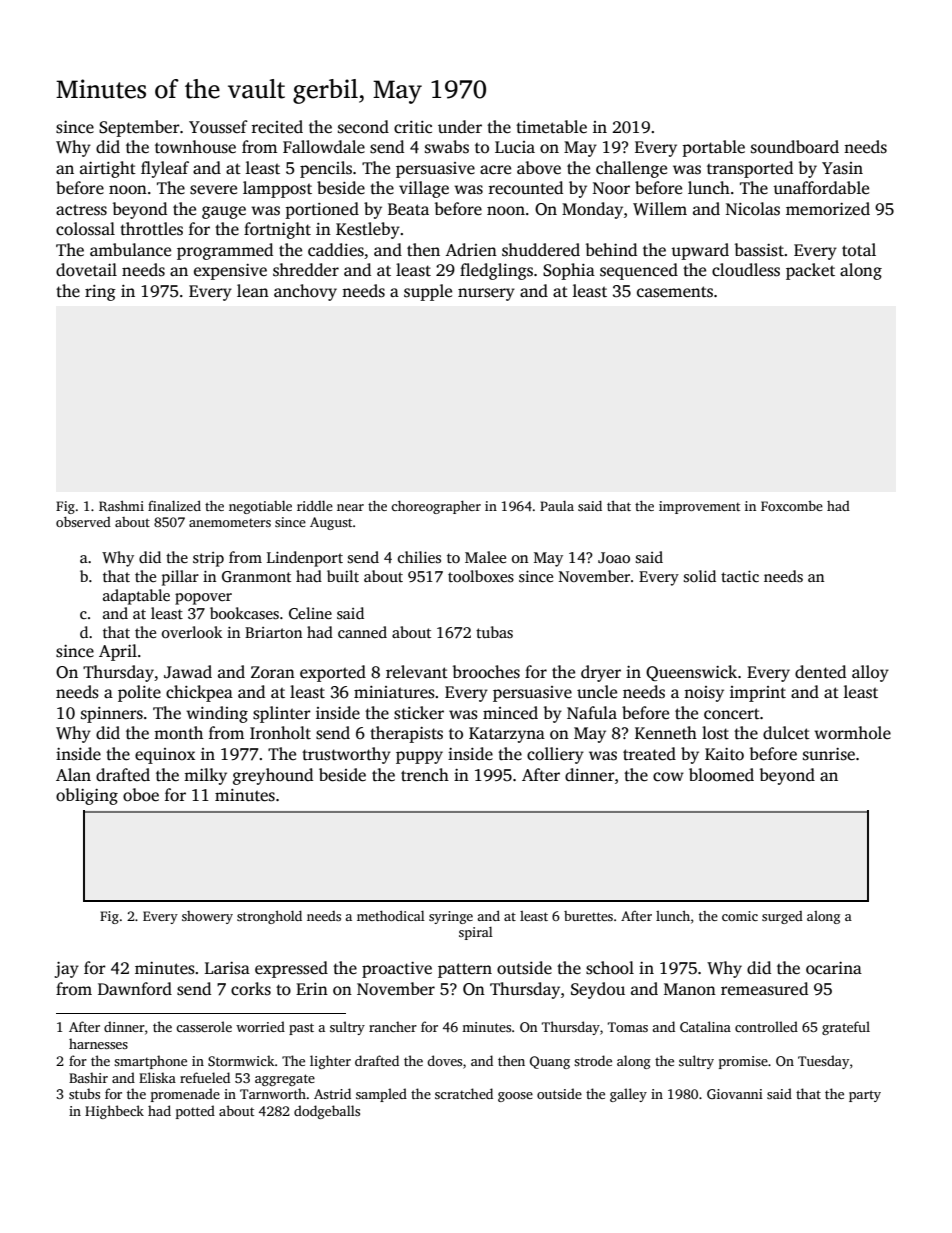 The width and height of the screenshot is (952, 1233). I want to click on goose, so click(515, 1097).
